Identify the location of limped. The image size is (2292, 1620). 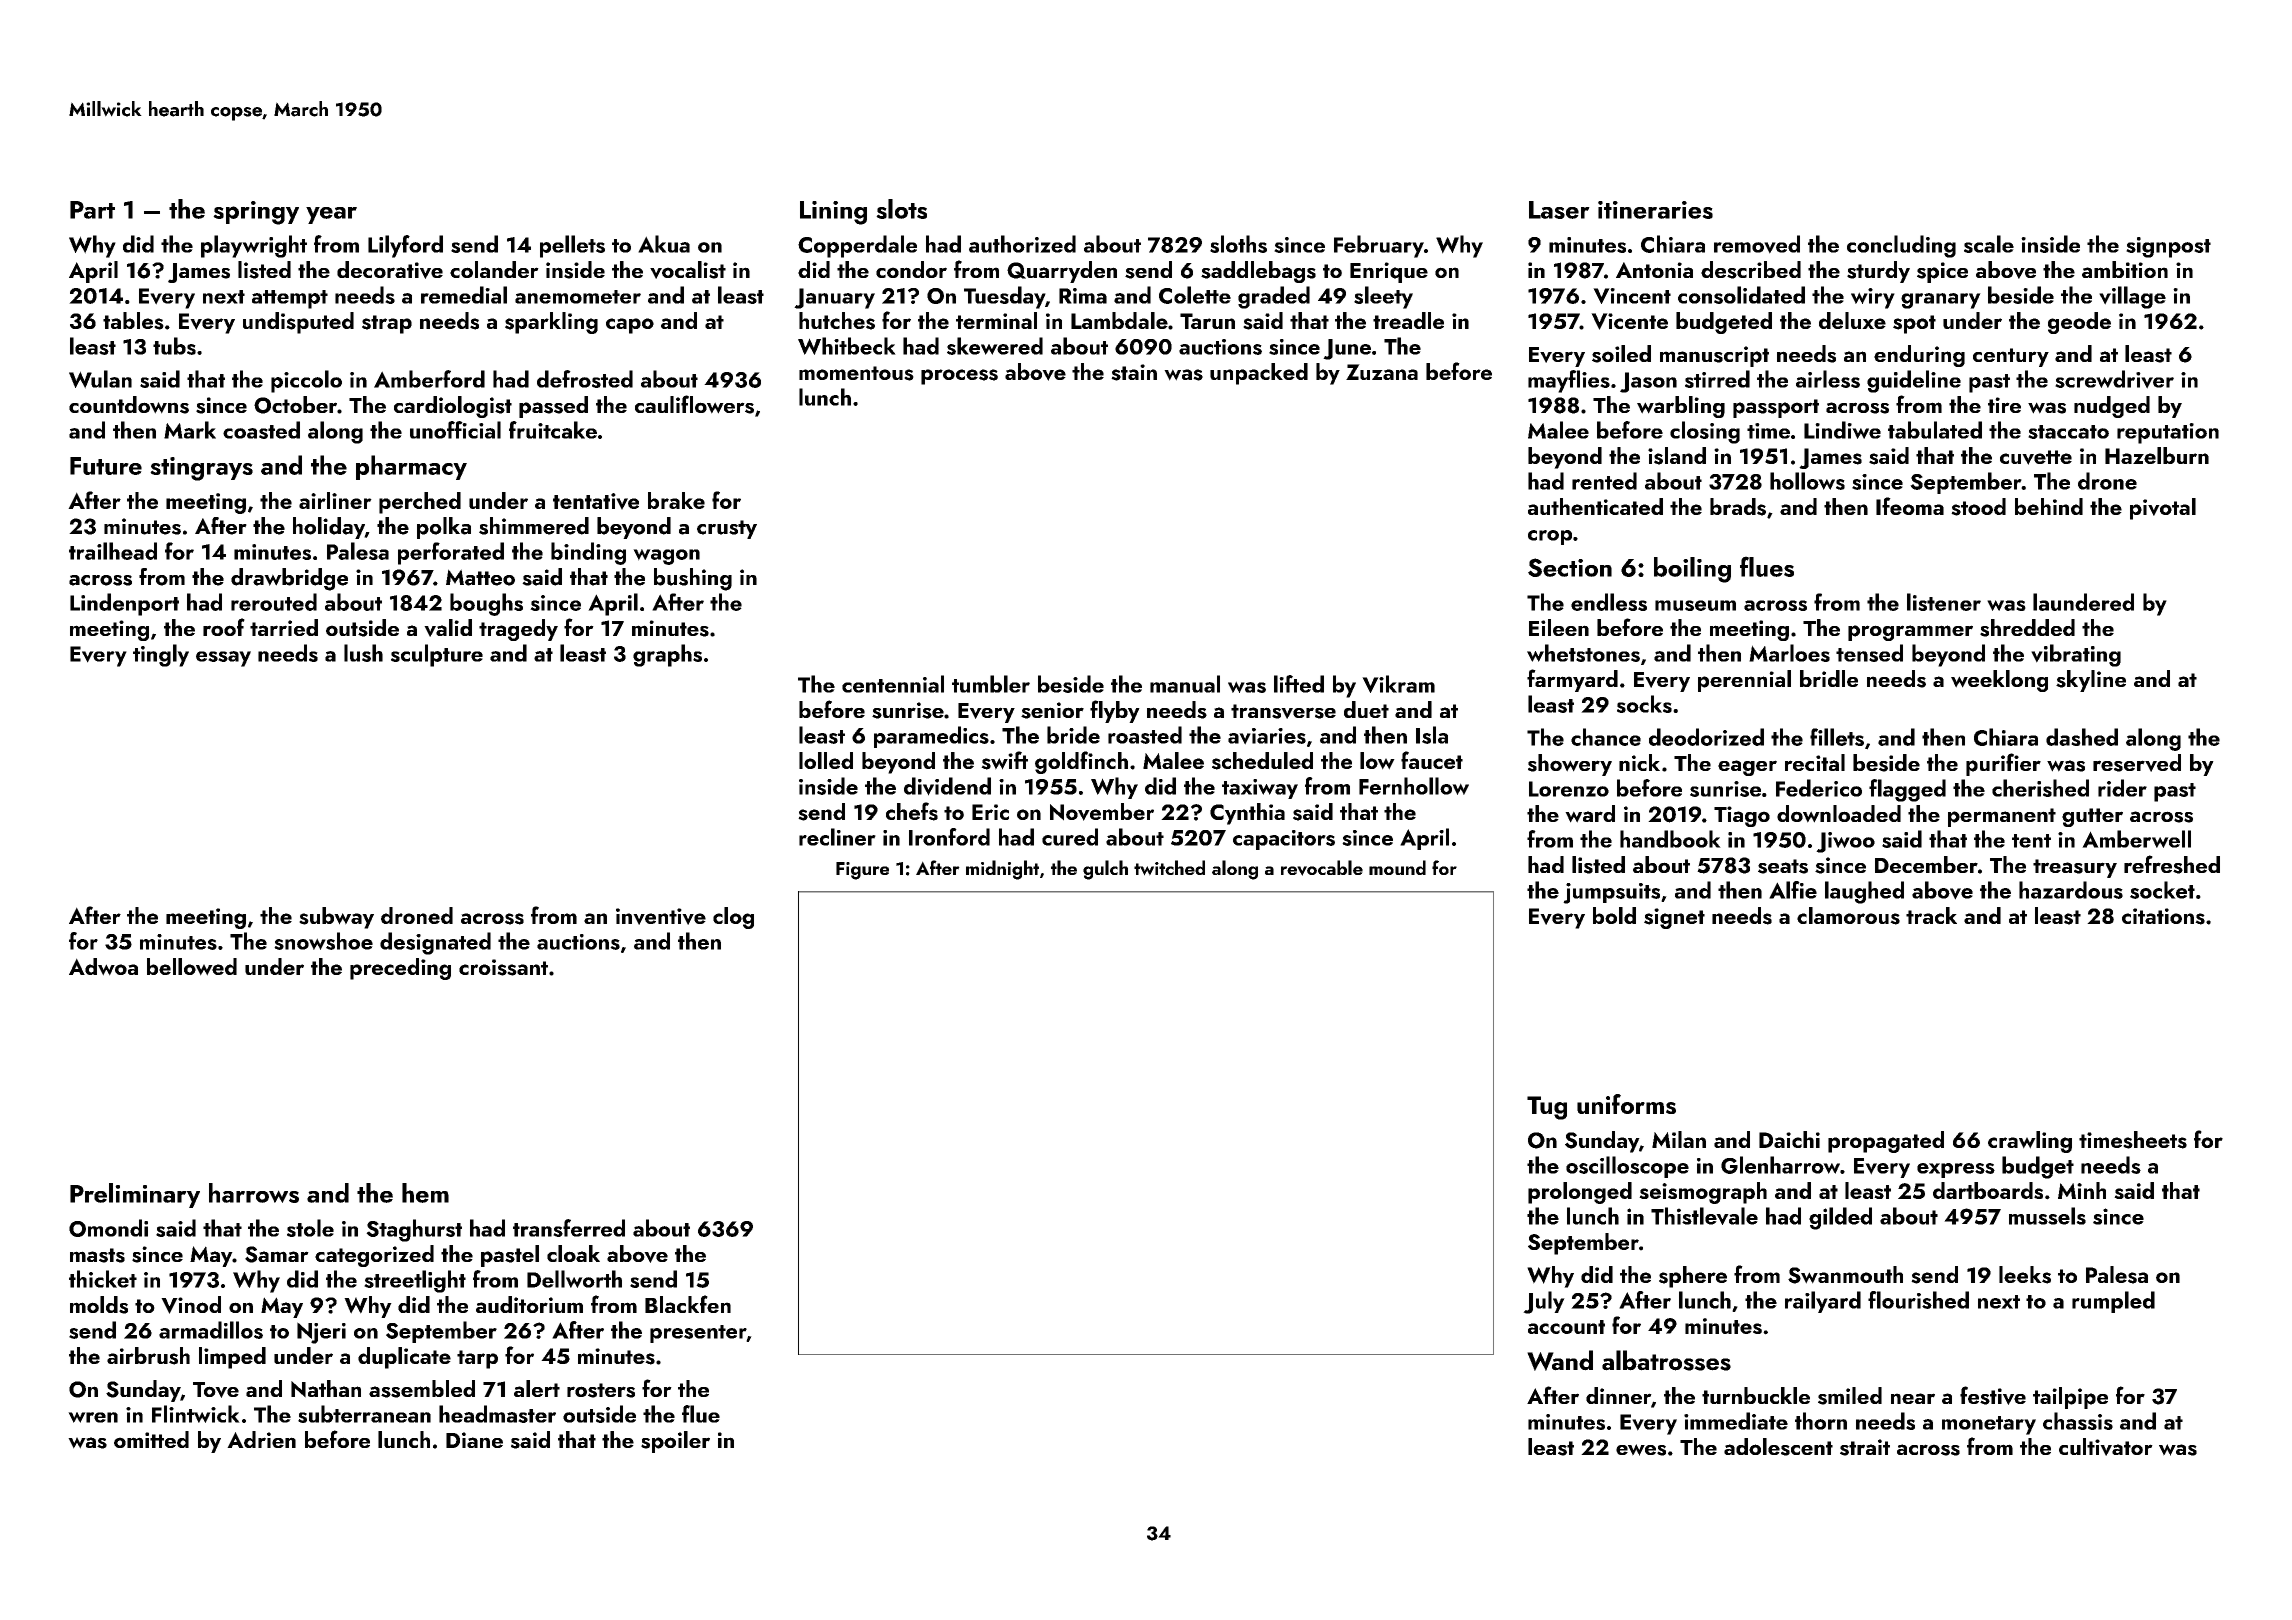
(232, 1358).
